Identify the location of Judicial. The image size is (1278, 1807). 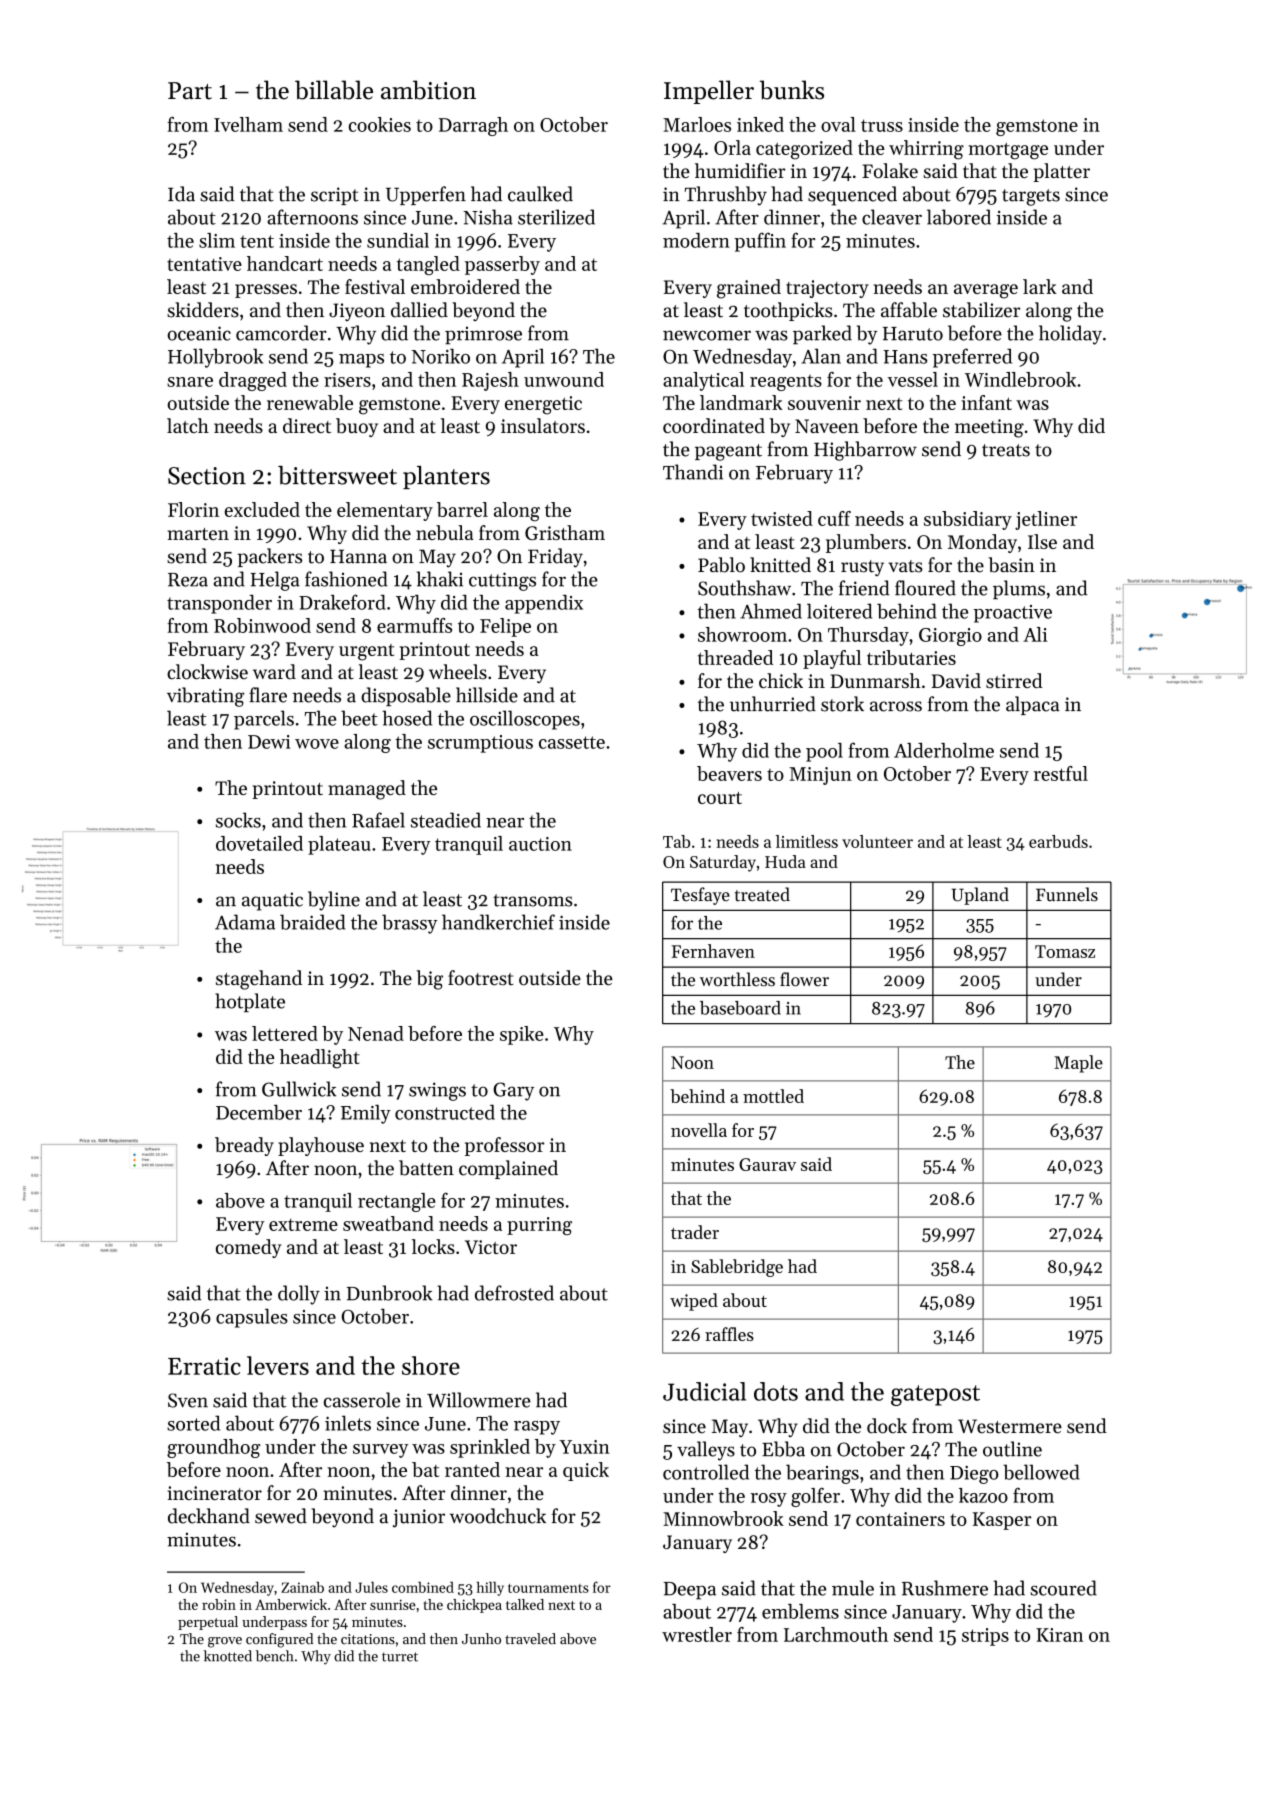
(704, 1391).
